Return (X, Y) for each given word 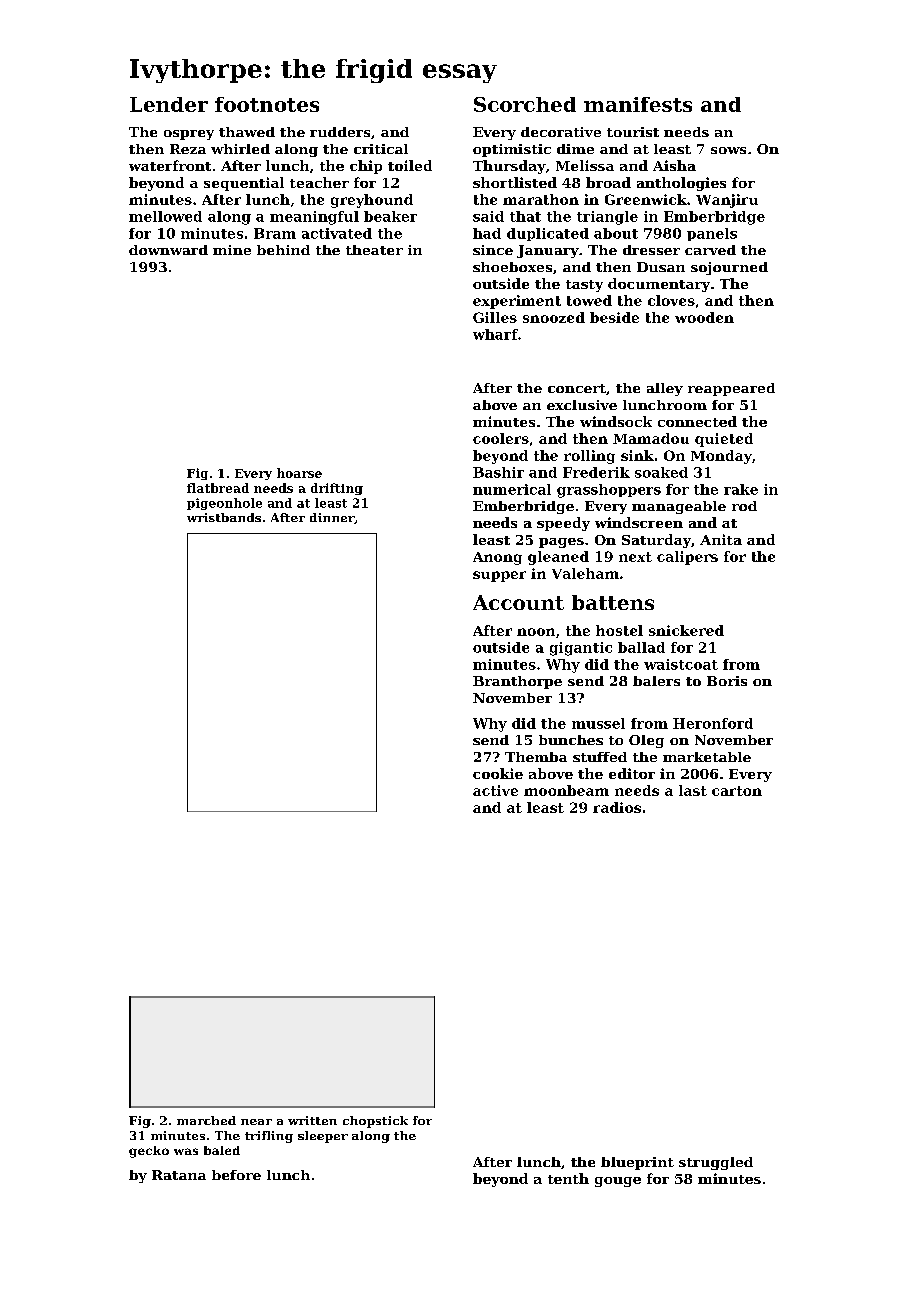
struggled (716, 1163)
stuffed (600, 757)
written (312, 1120)
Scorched (525, 104)
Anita (721, 539)
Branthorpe (517, 682)
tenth (568, 1178)
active (495, 790)
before (236, 1175)
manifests (638, 104)
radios (617, 807)
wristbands (224, 517)
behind (283, 250)
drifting (337, 489)
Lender (169, 104)
